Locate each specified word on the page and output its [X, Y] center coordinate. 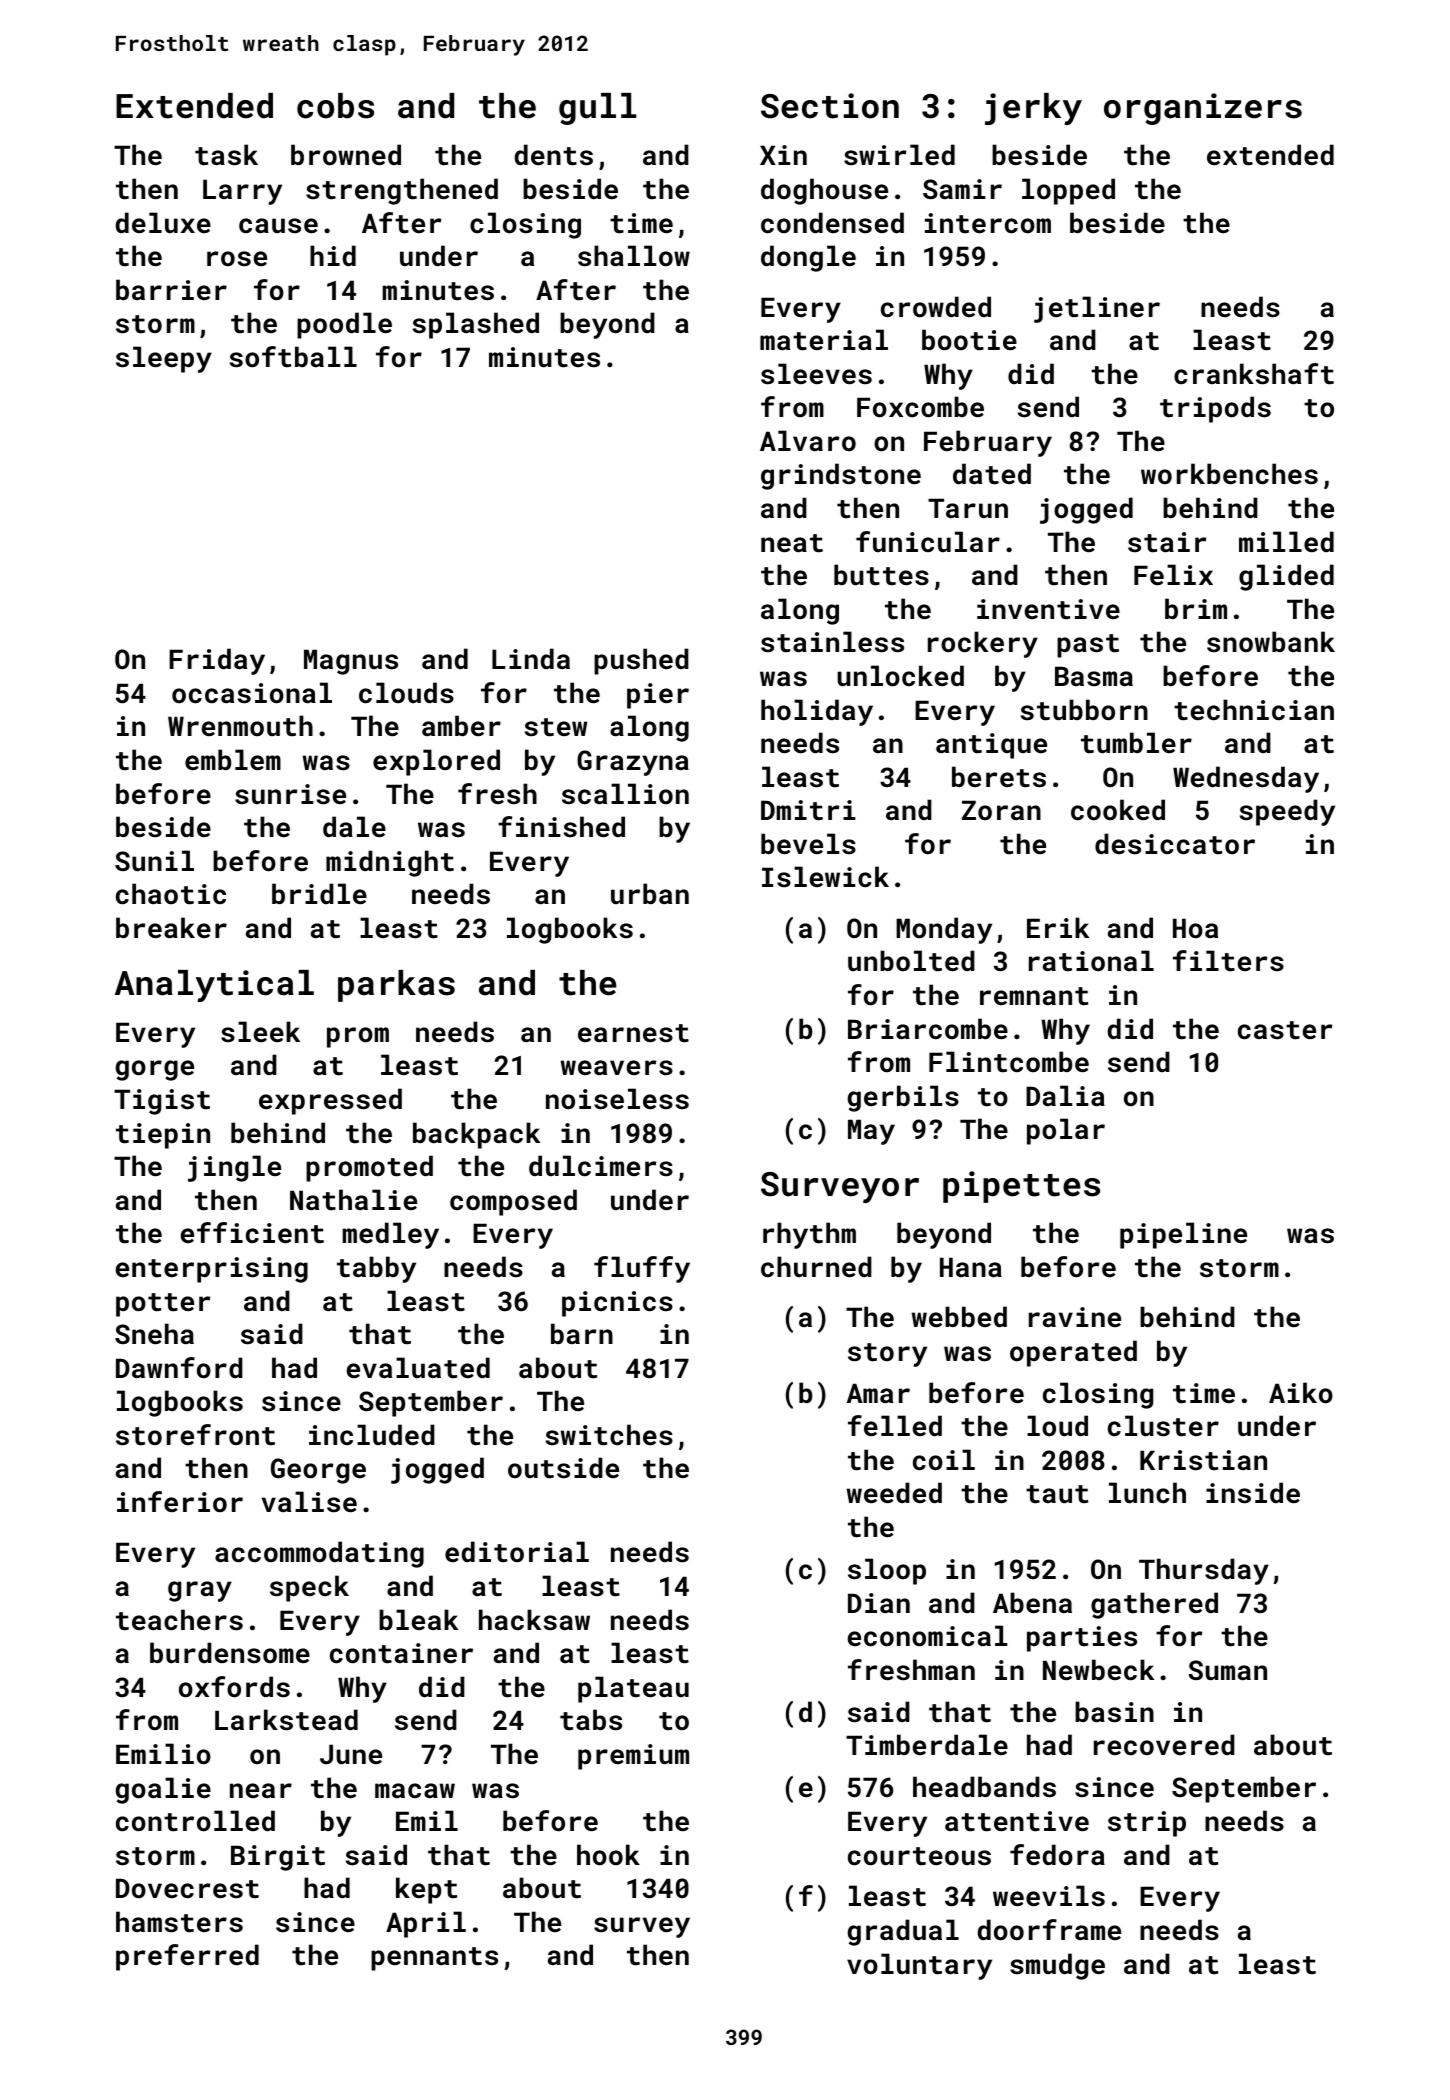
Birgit [278, 1858]
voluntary [919, 1966]
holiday [817, 712]
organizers [1203, 109]
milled [1286, 541]
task [226, 155]
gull [598, 109]
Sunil [154, 861]
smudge [1057, 1966]
